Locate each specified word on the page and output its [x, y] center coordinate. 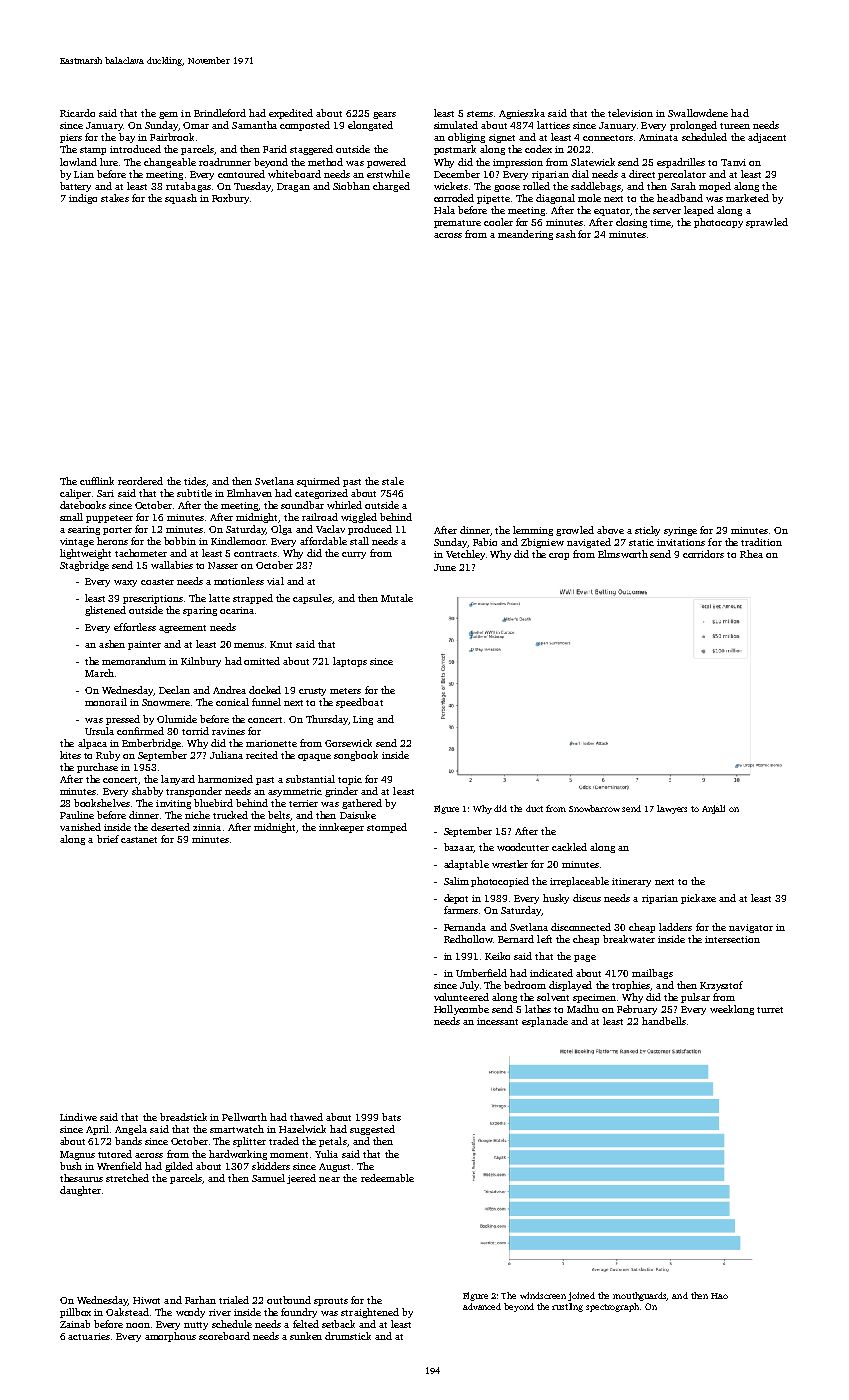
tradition [761, 542]
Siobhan [351, 186]
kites [70, 755]
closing [631, 223]
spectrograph [612, 1307]
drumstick [348, 1336]
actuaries [89, 1336]
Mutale [397, 598]
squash [181, 199]
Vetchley [465, 555]
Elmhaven [249, 493]
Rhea [751, 554]
